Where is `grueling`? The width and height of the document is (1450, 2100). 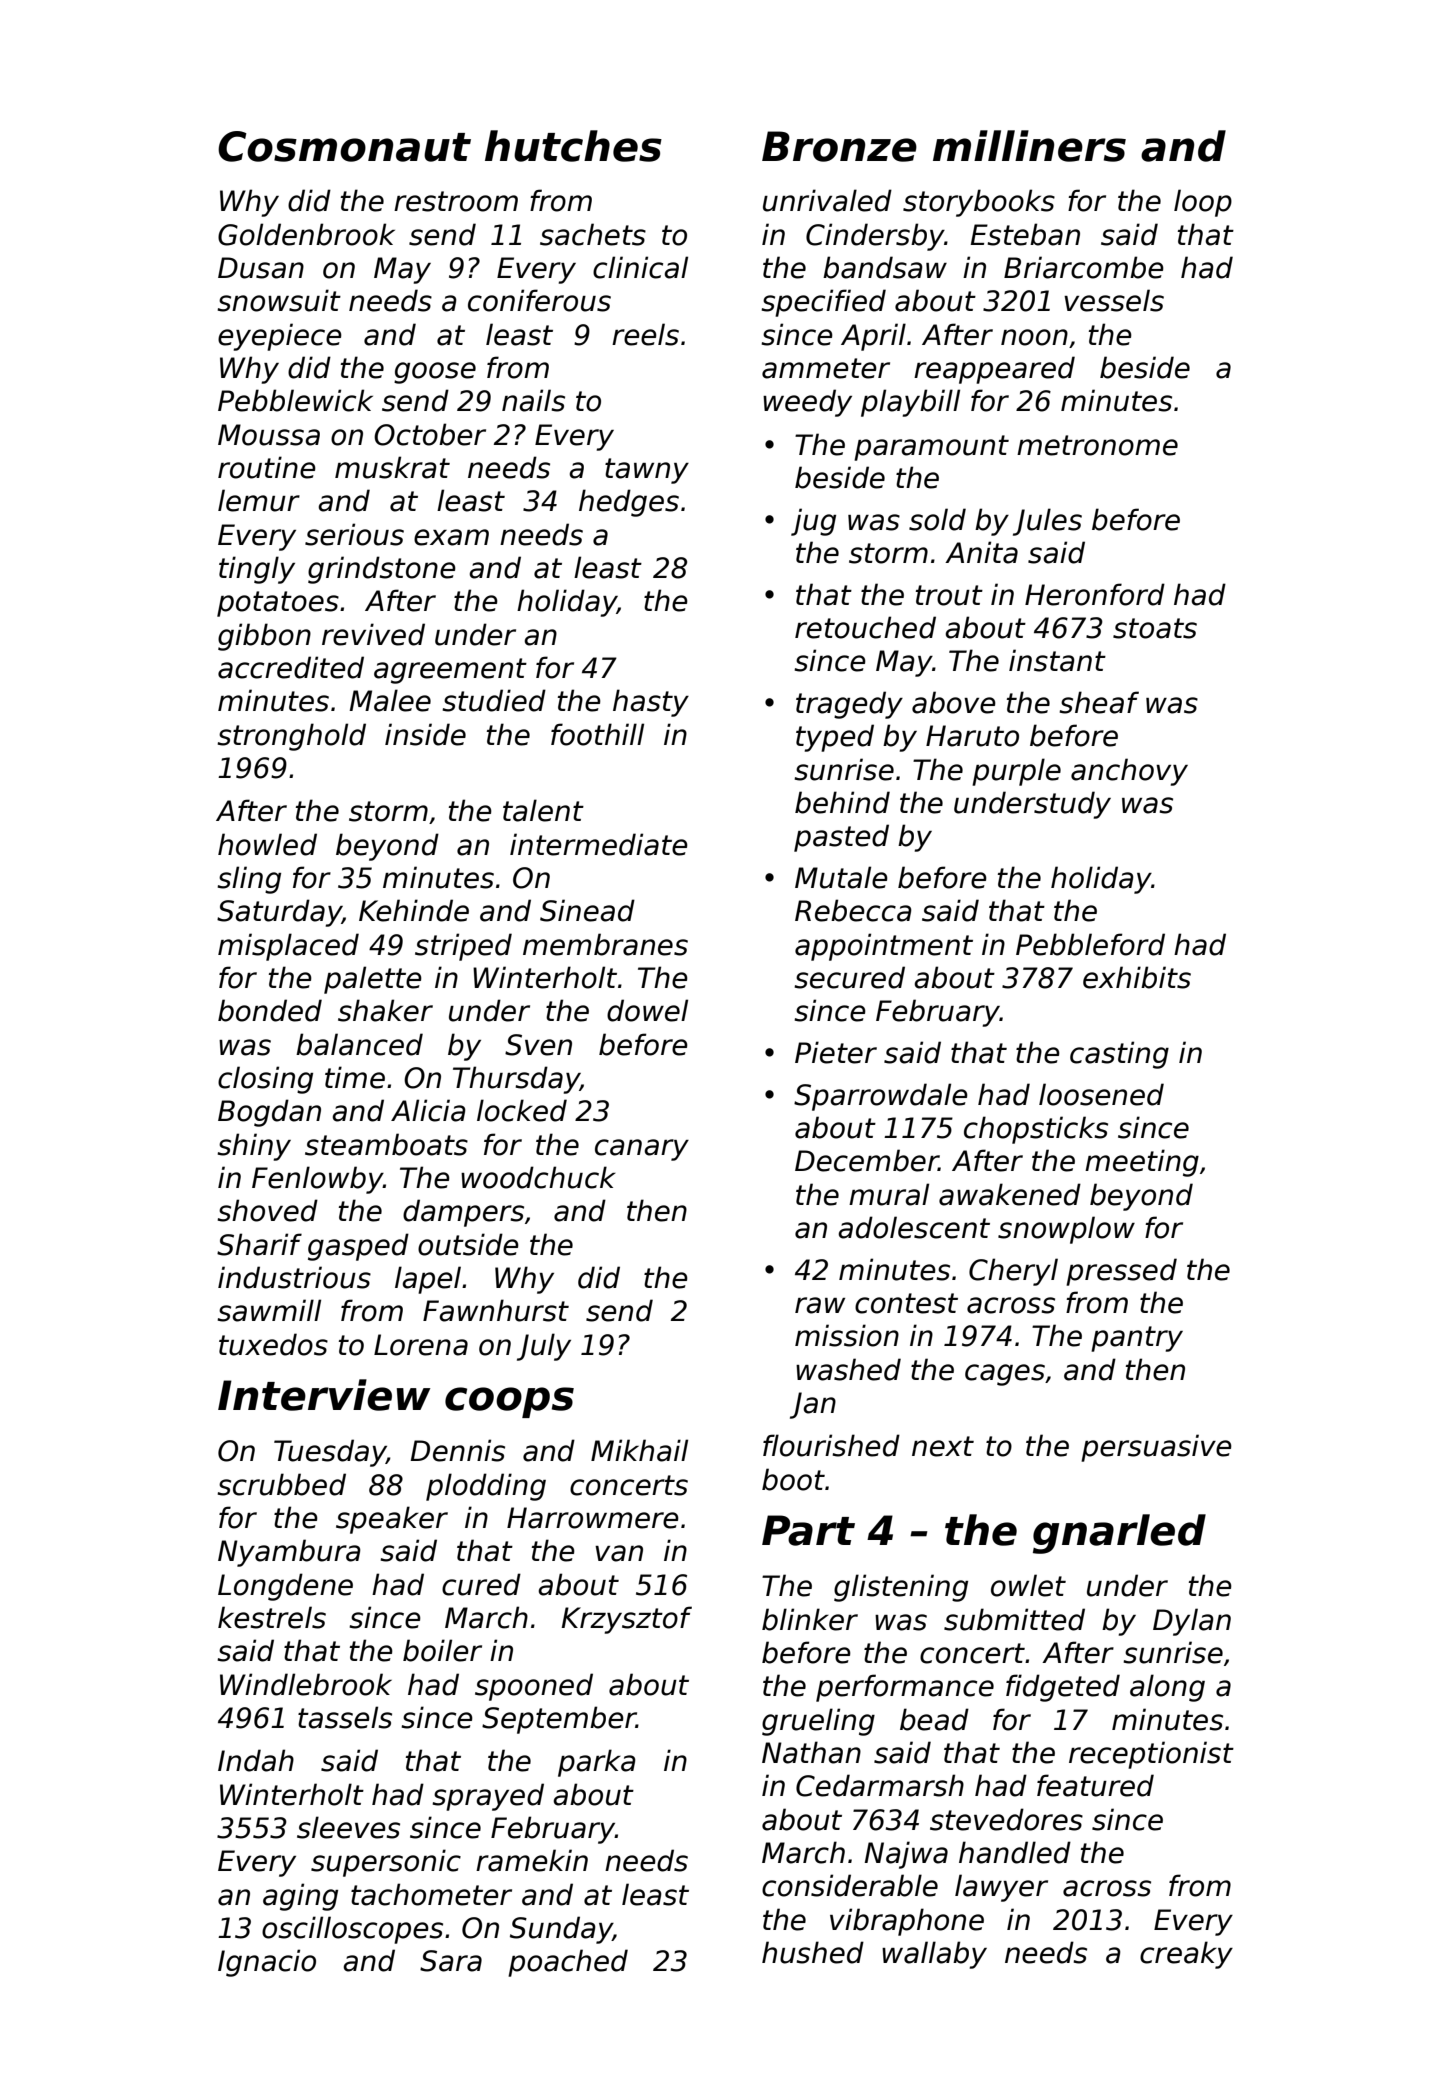
grueling is located at coordinates (818, 1722).
